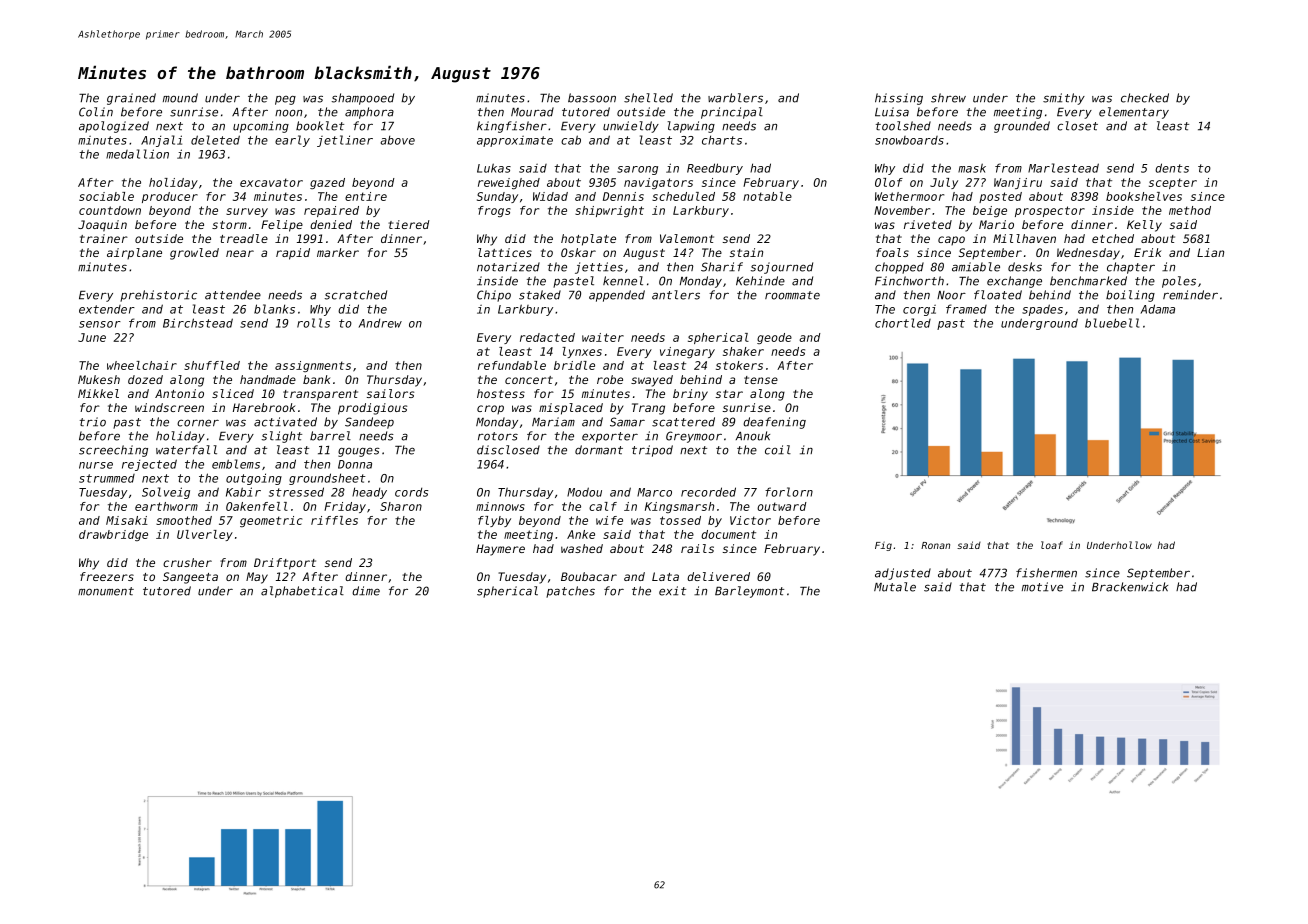  Describe the element at coordinates (761, 380) in the screenshot. I see `tense` at that location.
